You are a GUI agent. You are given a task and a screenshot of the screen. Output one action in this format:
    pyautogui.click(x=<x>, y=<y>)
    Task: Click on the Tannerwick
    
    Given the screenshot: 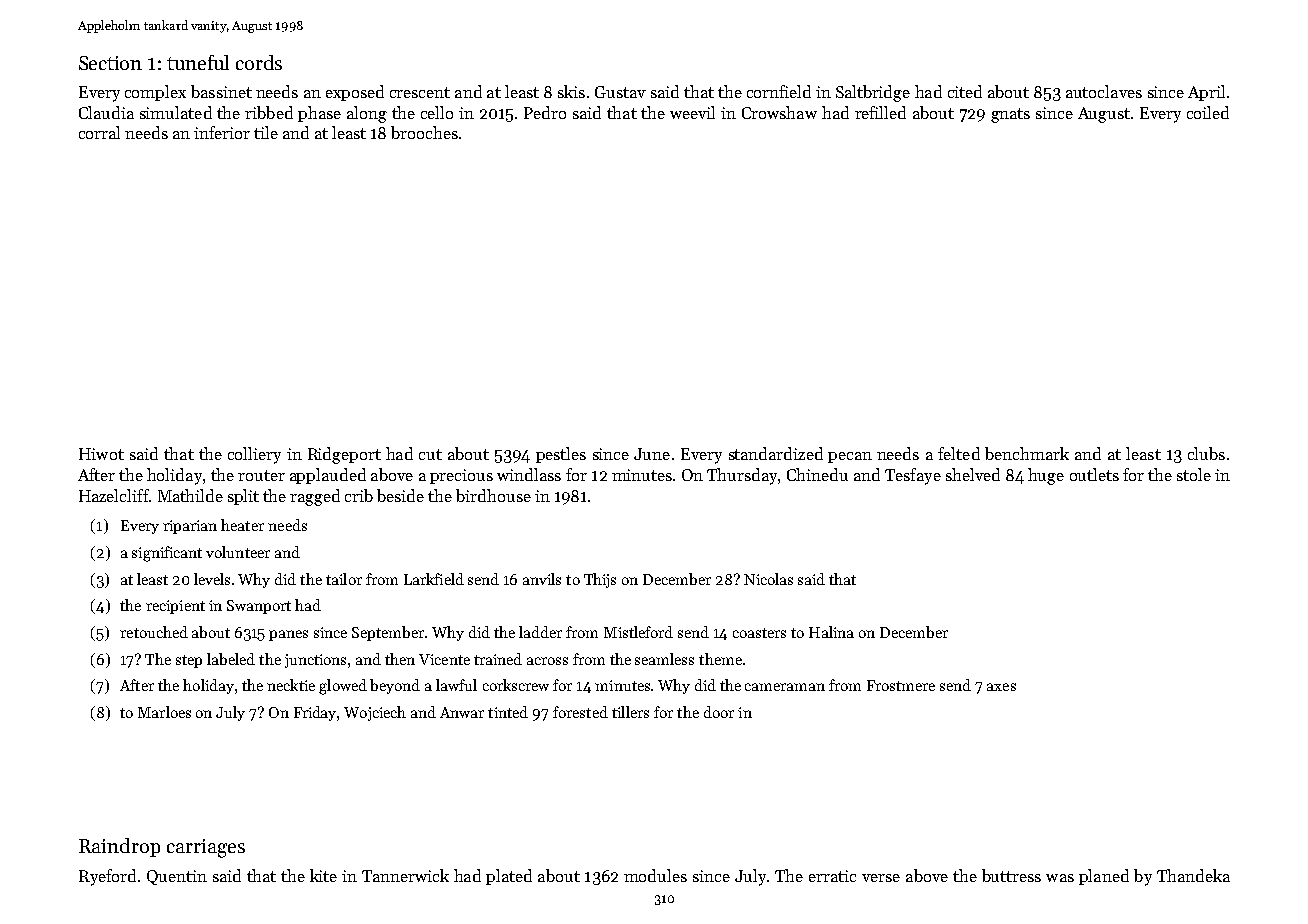 What is the action you would take?
    pyautogui.click(x=405, y=875)
